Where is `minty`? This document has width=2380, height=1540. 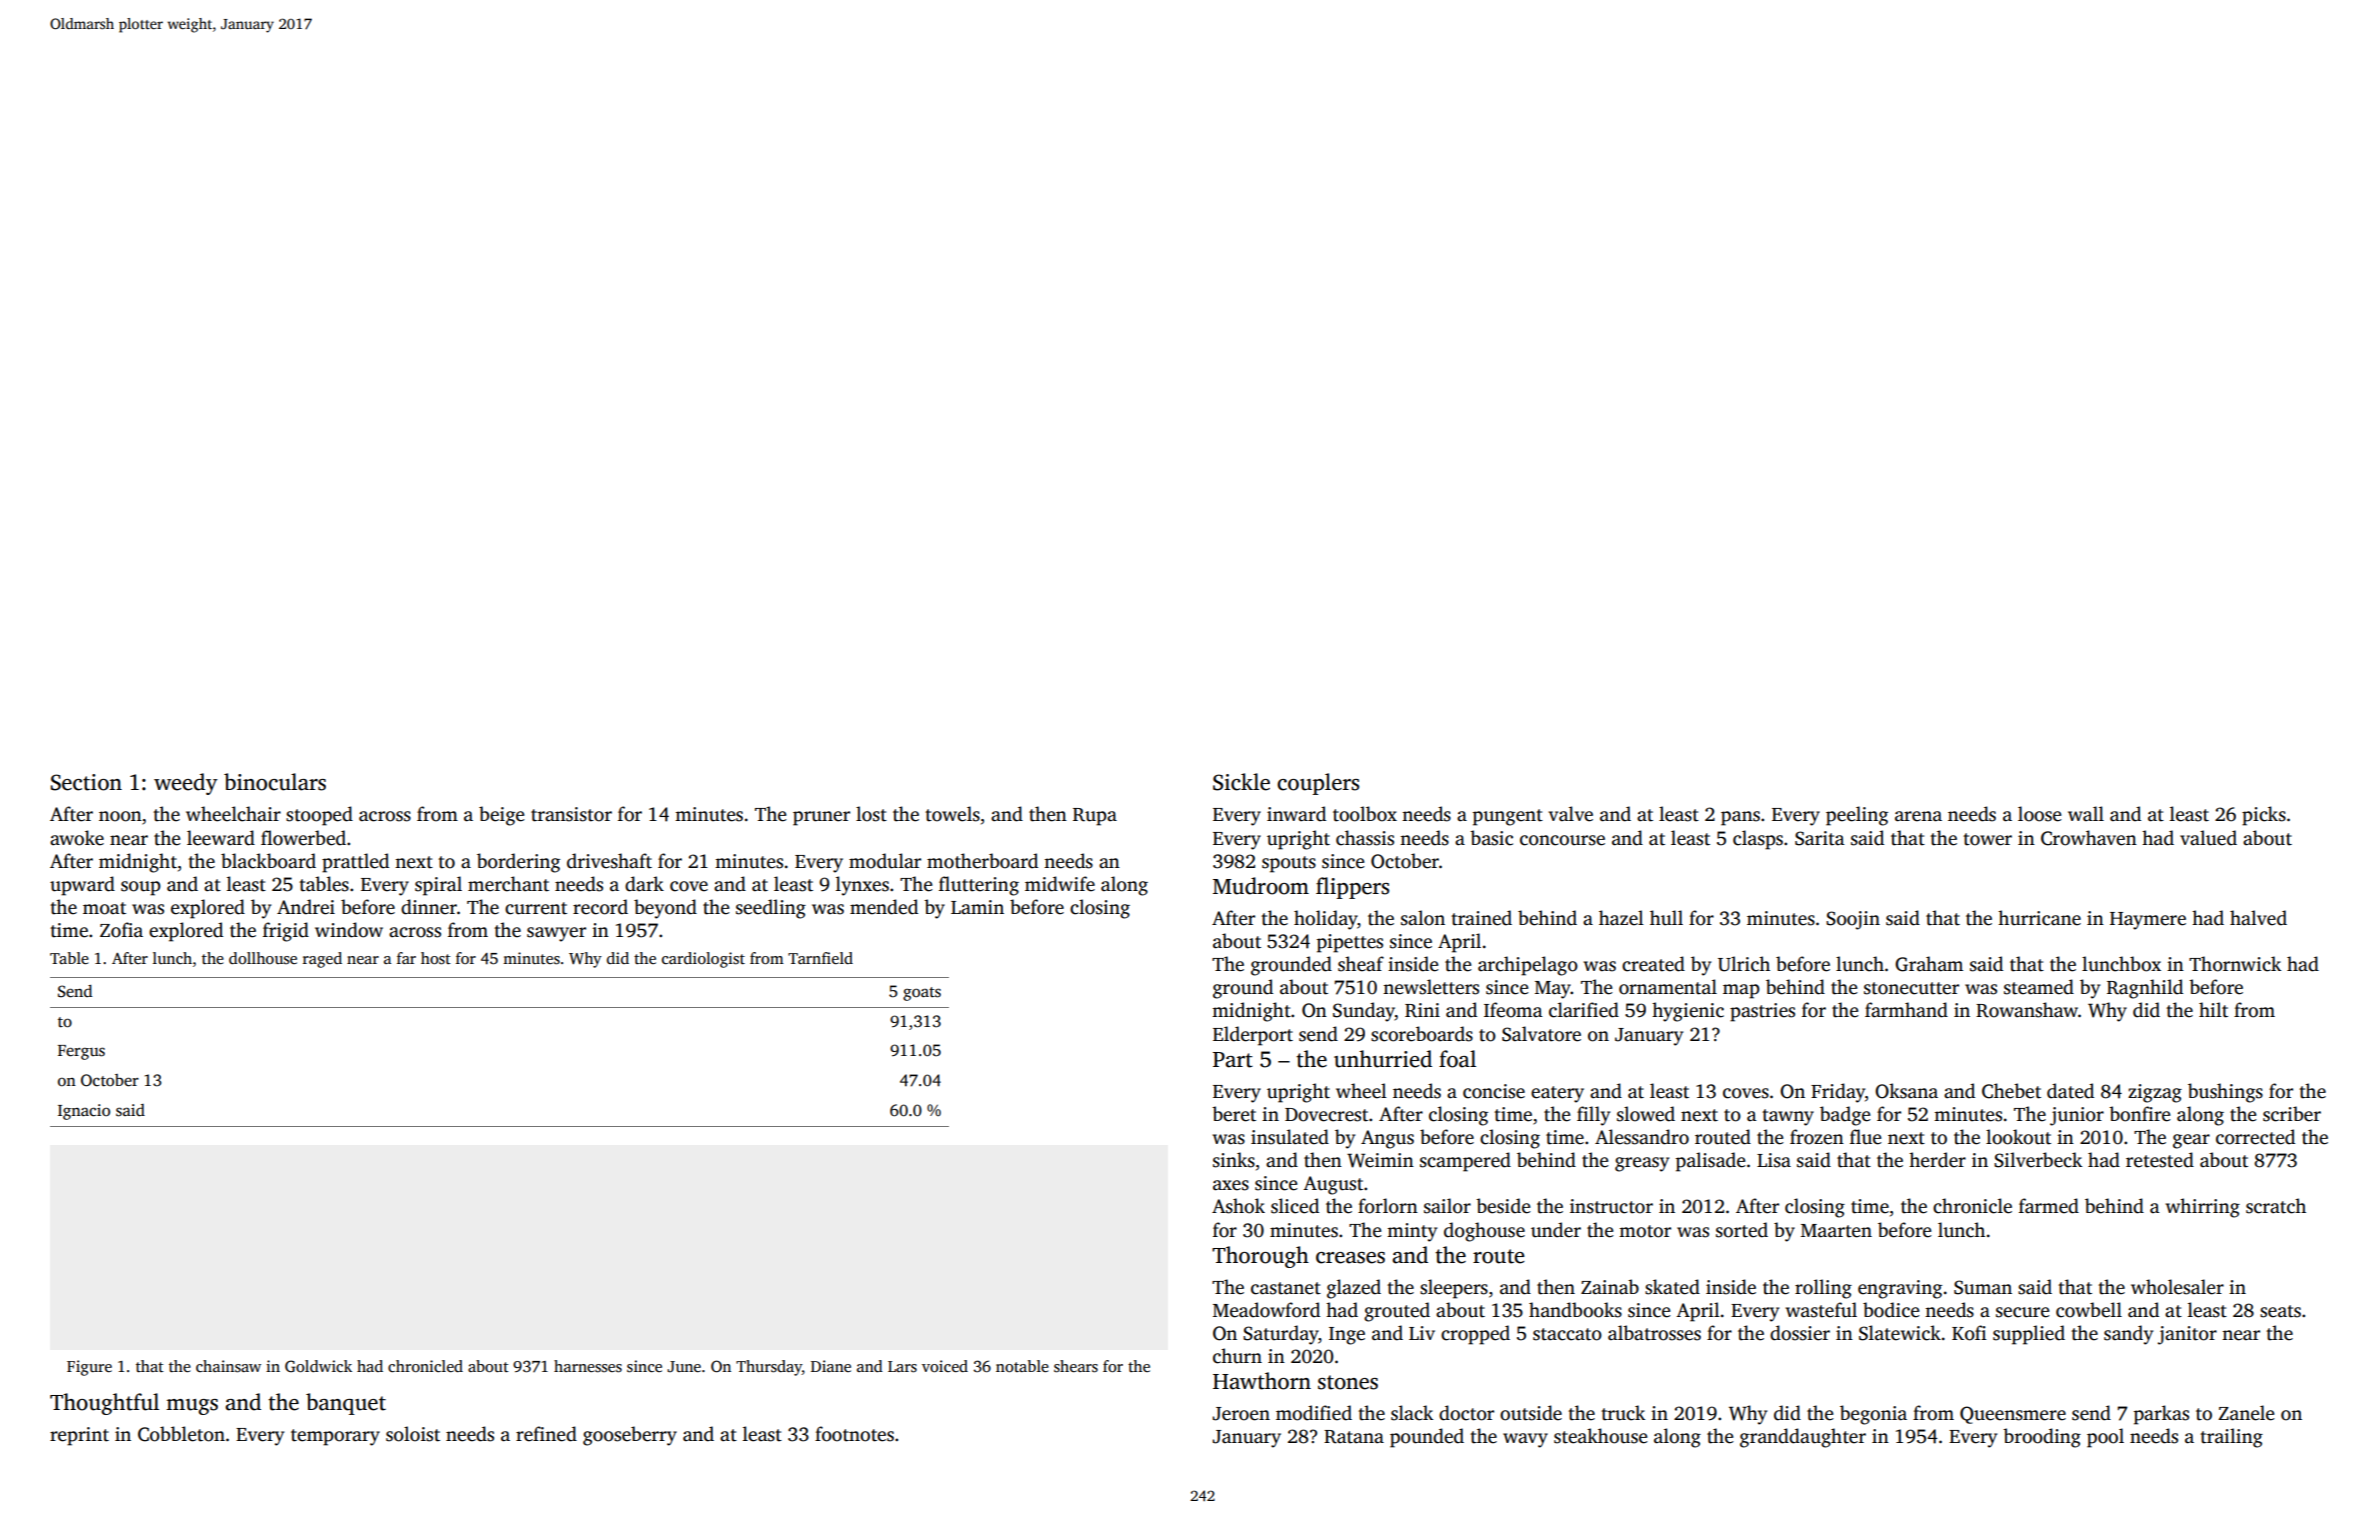 minty is located at coordinates (1412, 1232).
